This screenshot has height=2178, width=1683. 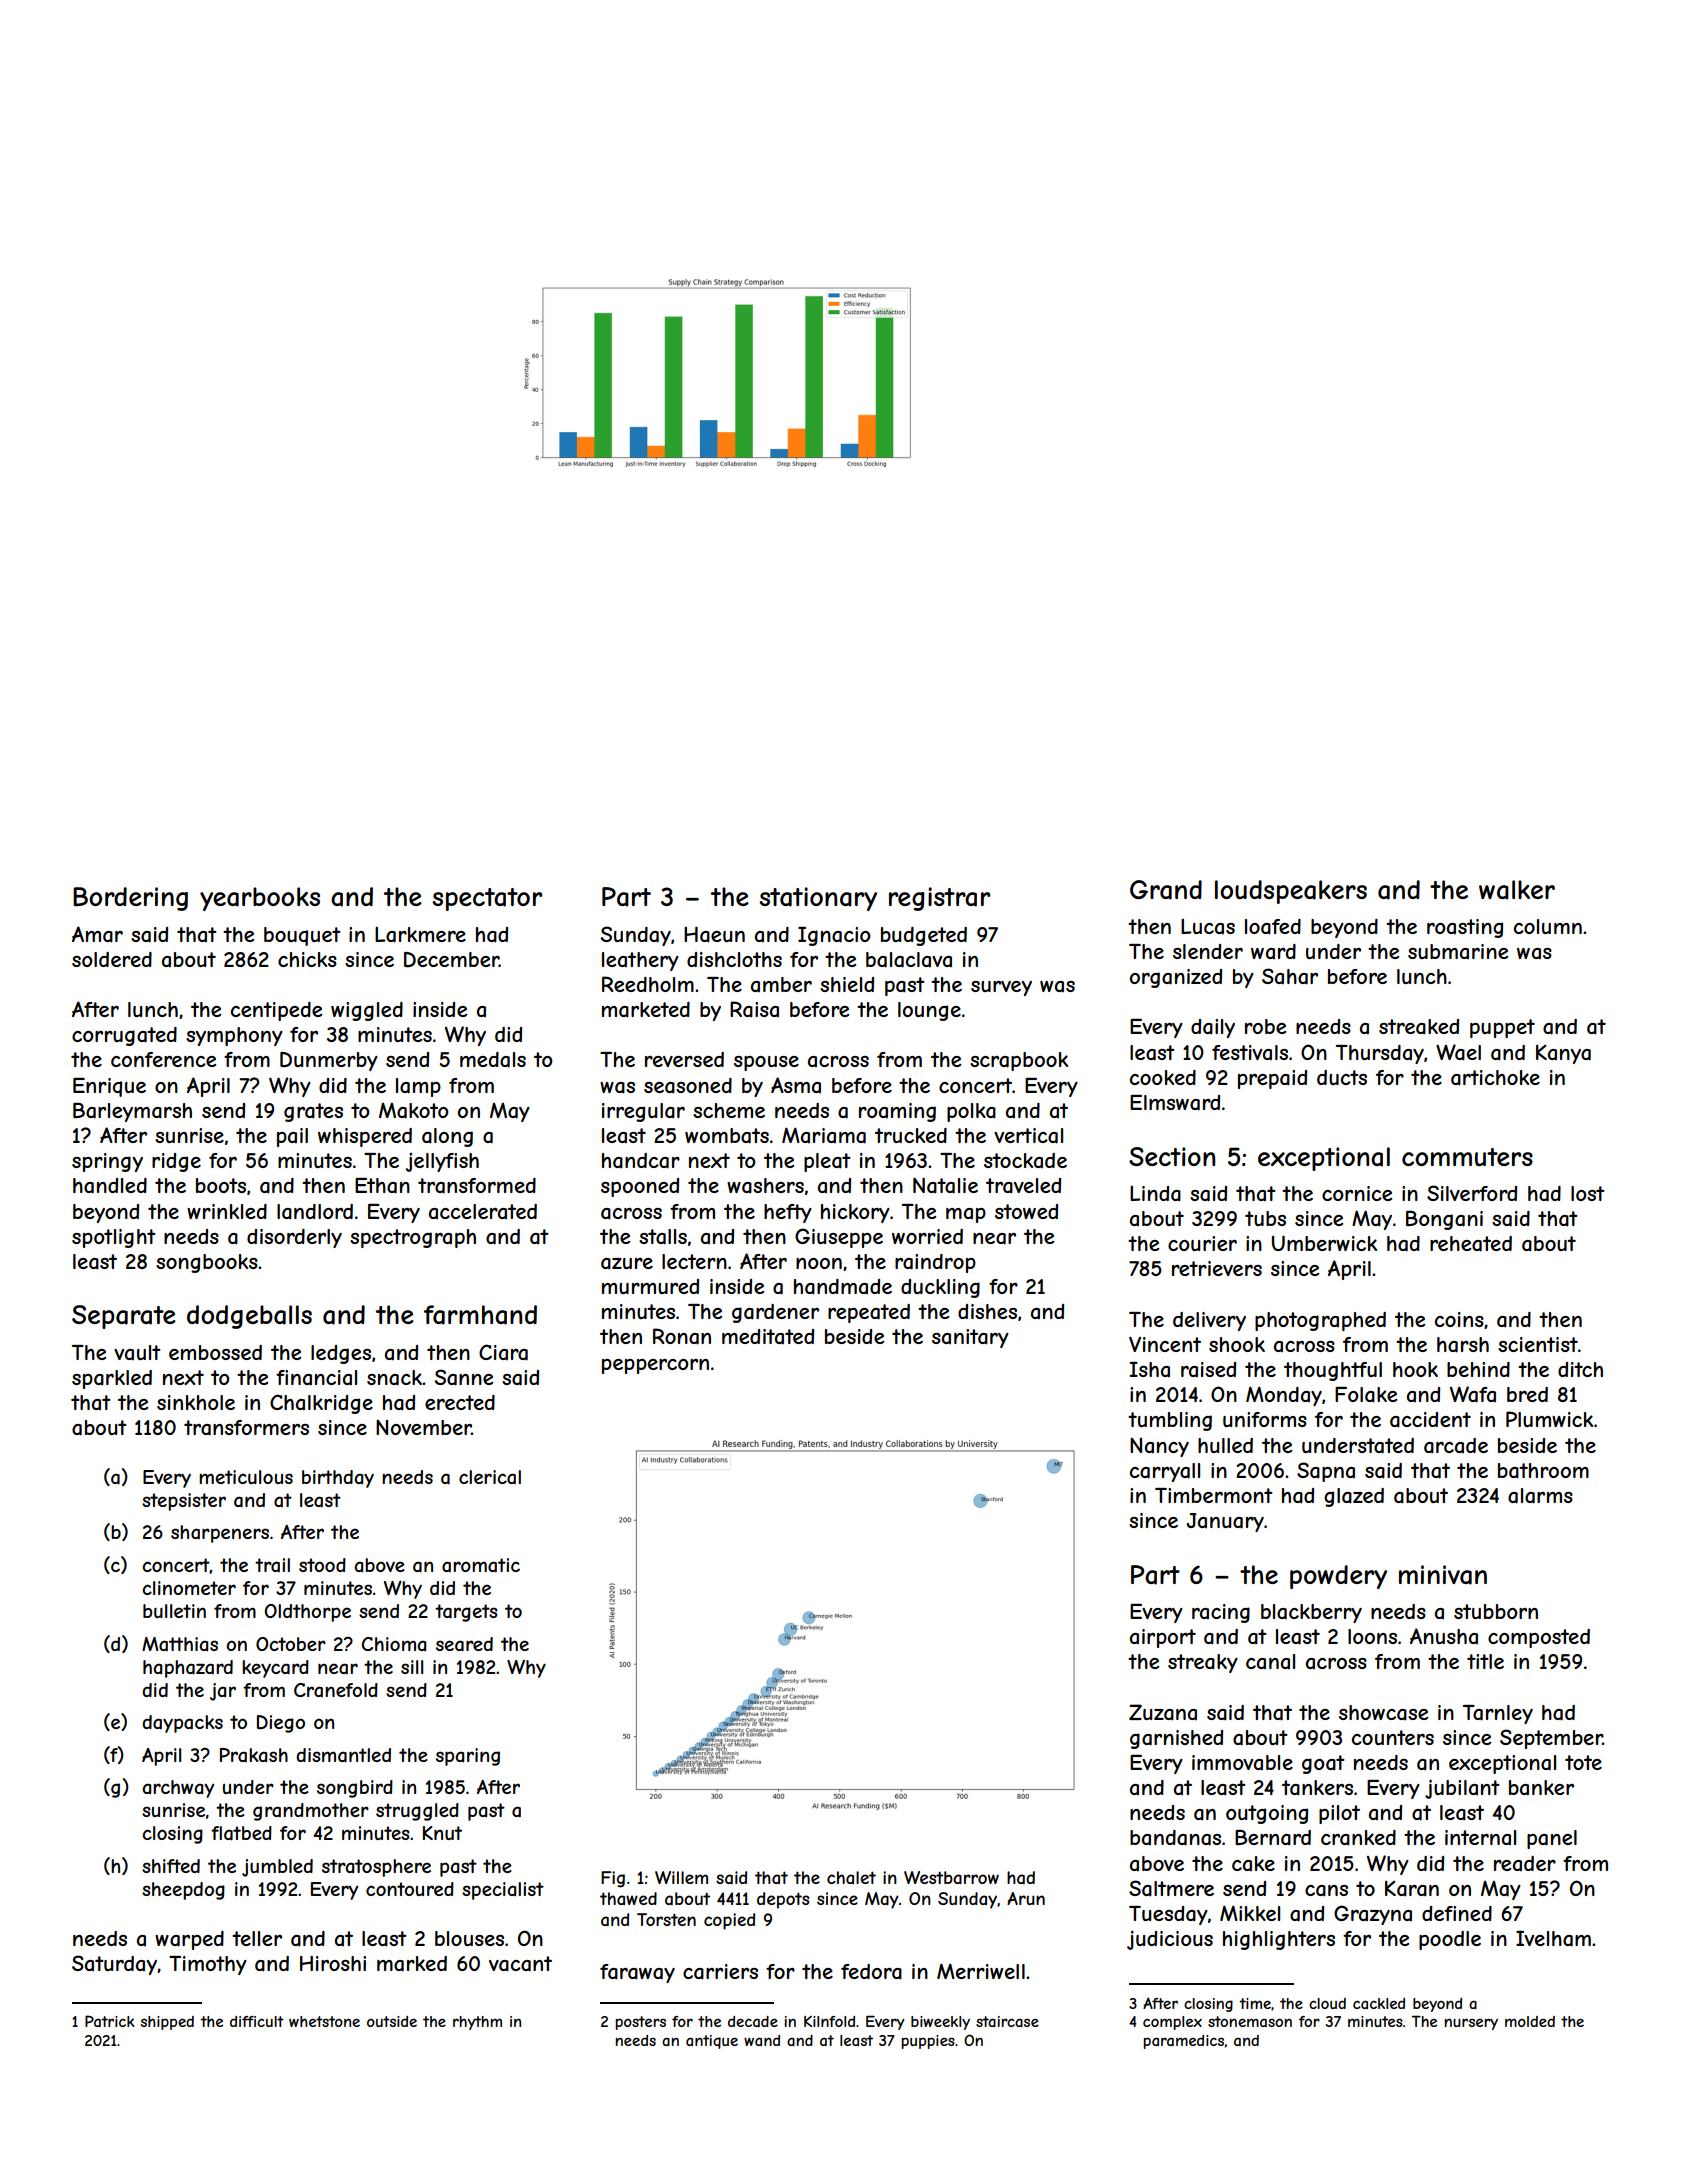 I want to click on composted, so click(x=1539, y=1638).
